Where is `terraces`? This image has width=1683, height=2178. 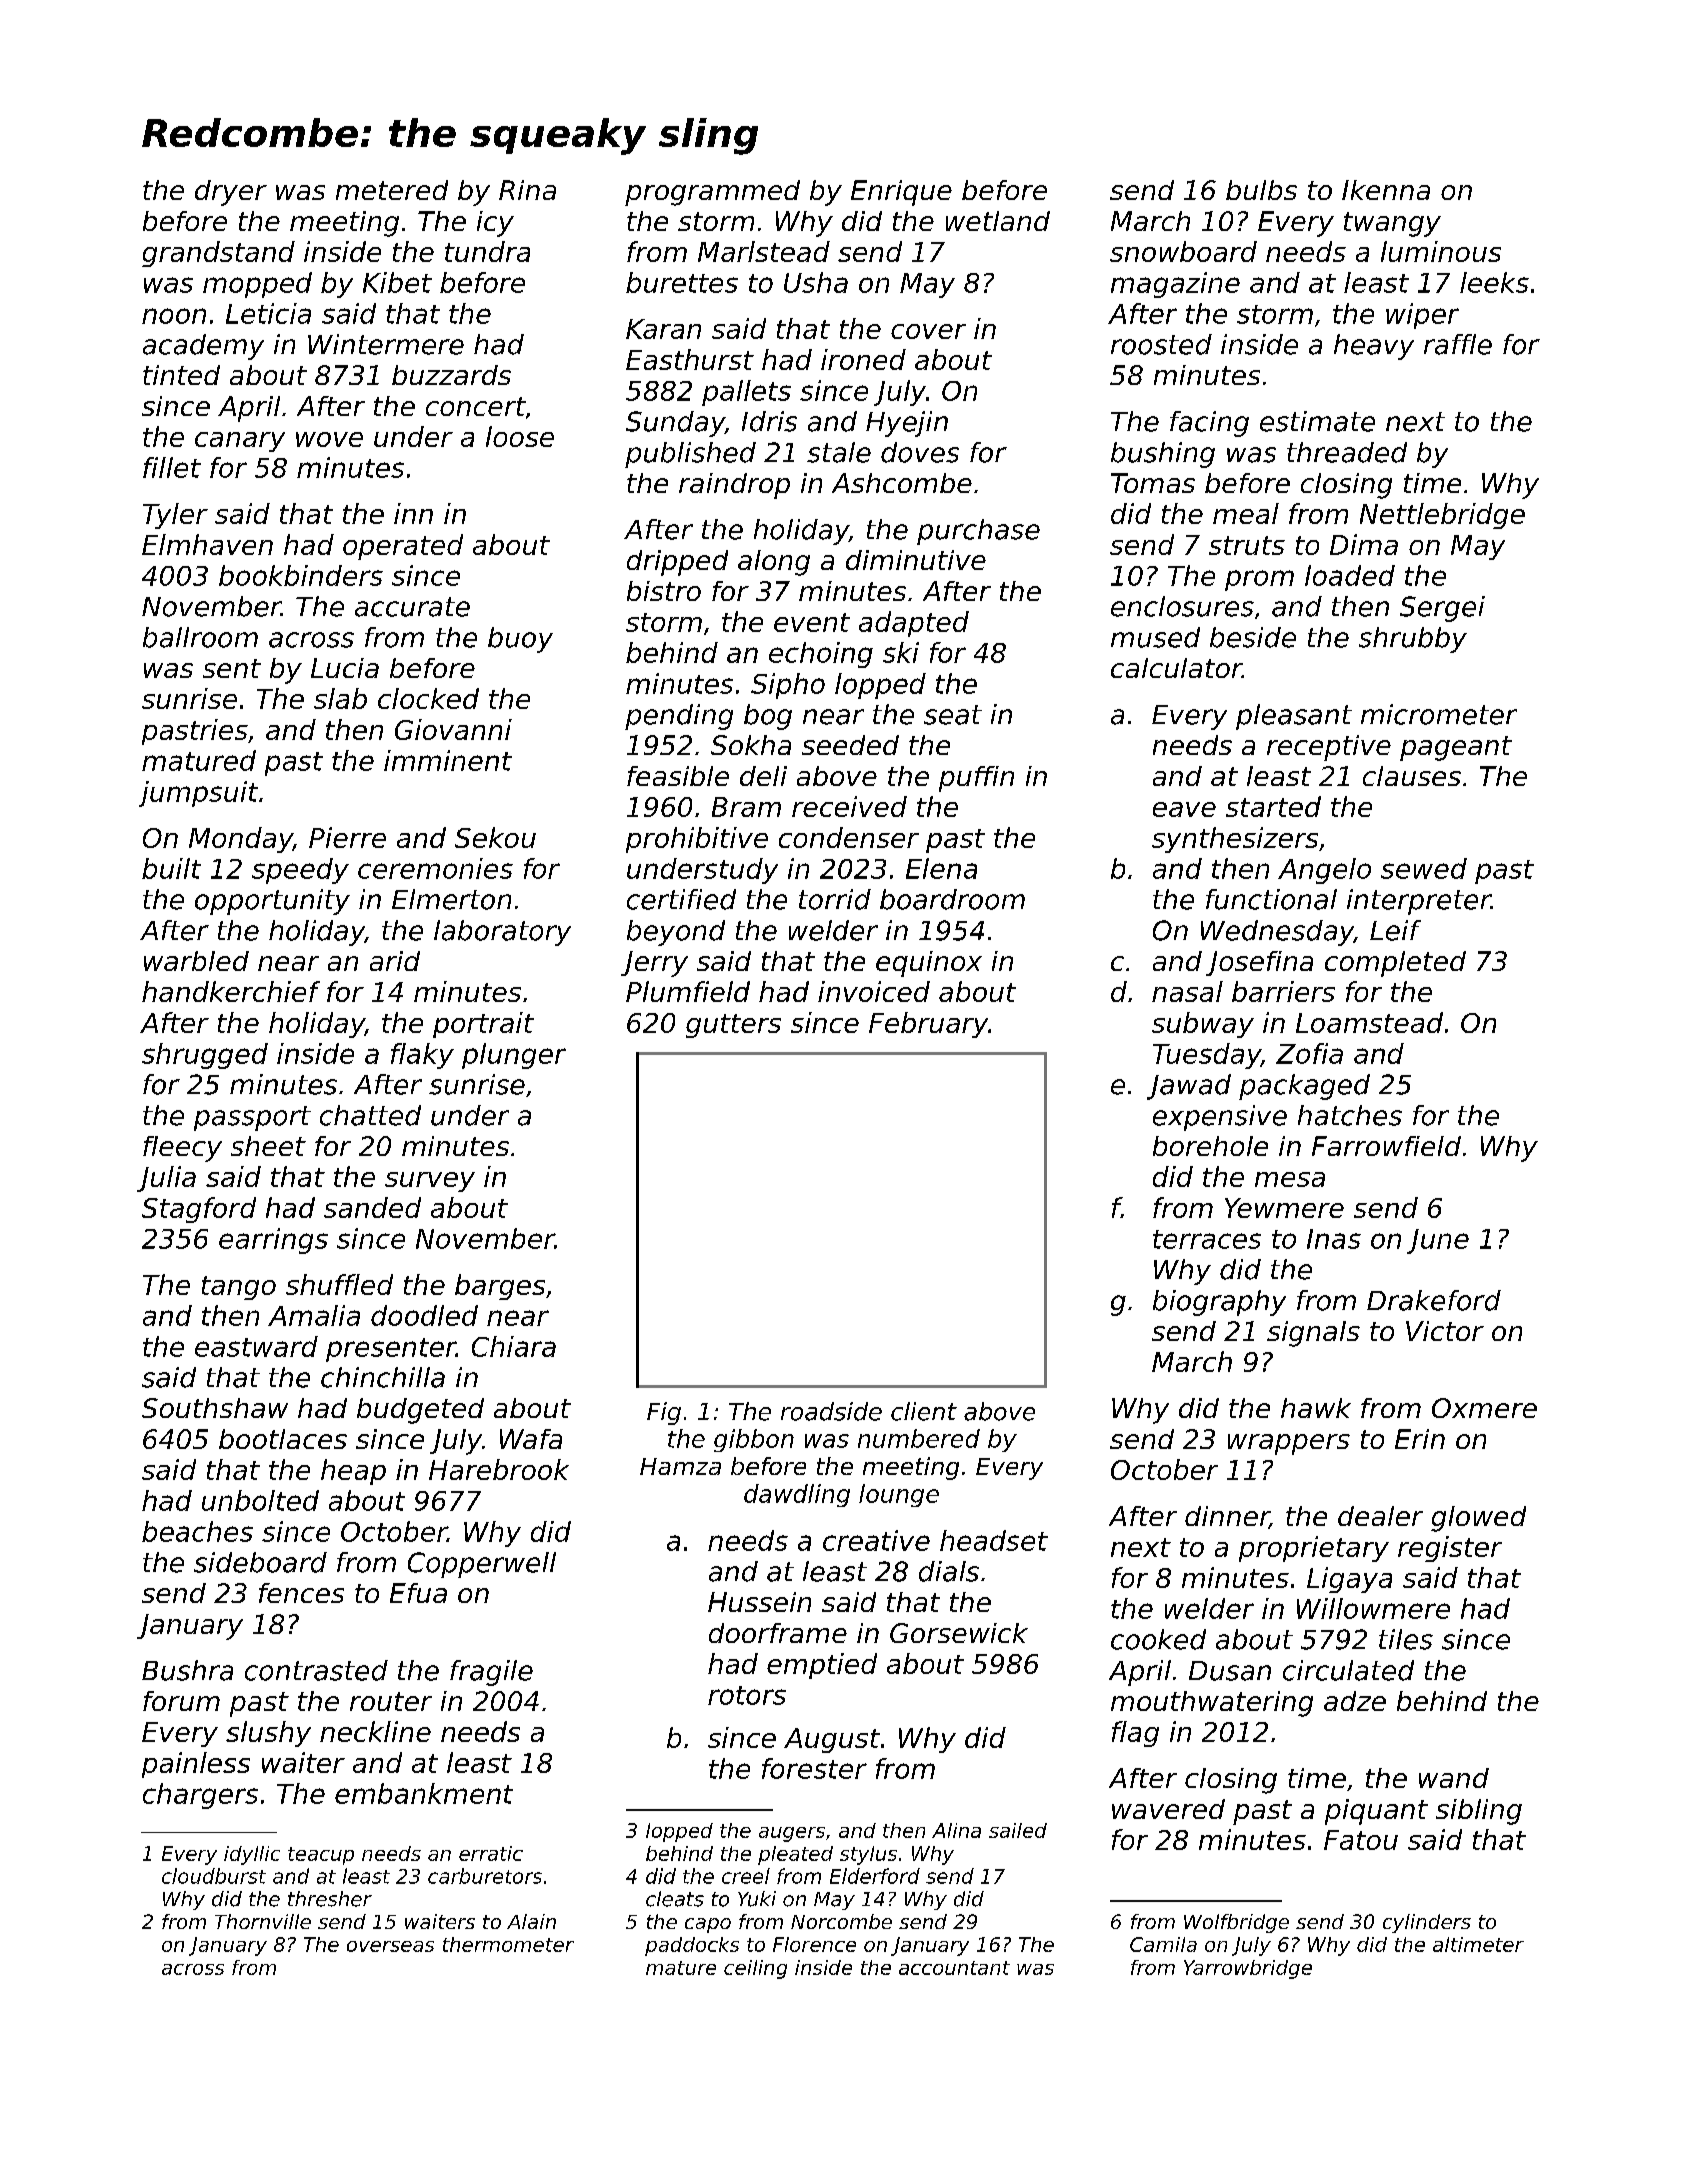 terraces is located at coordinates (1207, 1239).
